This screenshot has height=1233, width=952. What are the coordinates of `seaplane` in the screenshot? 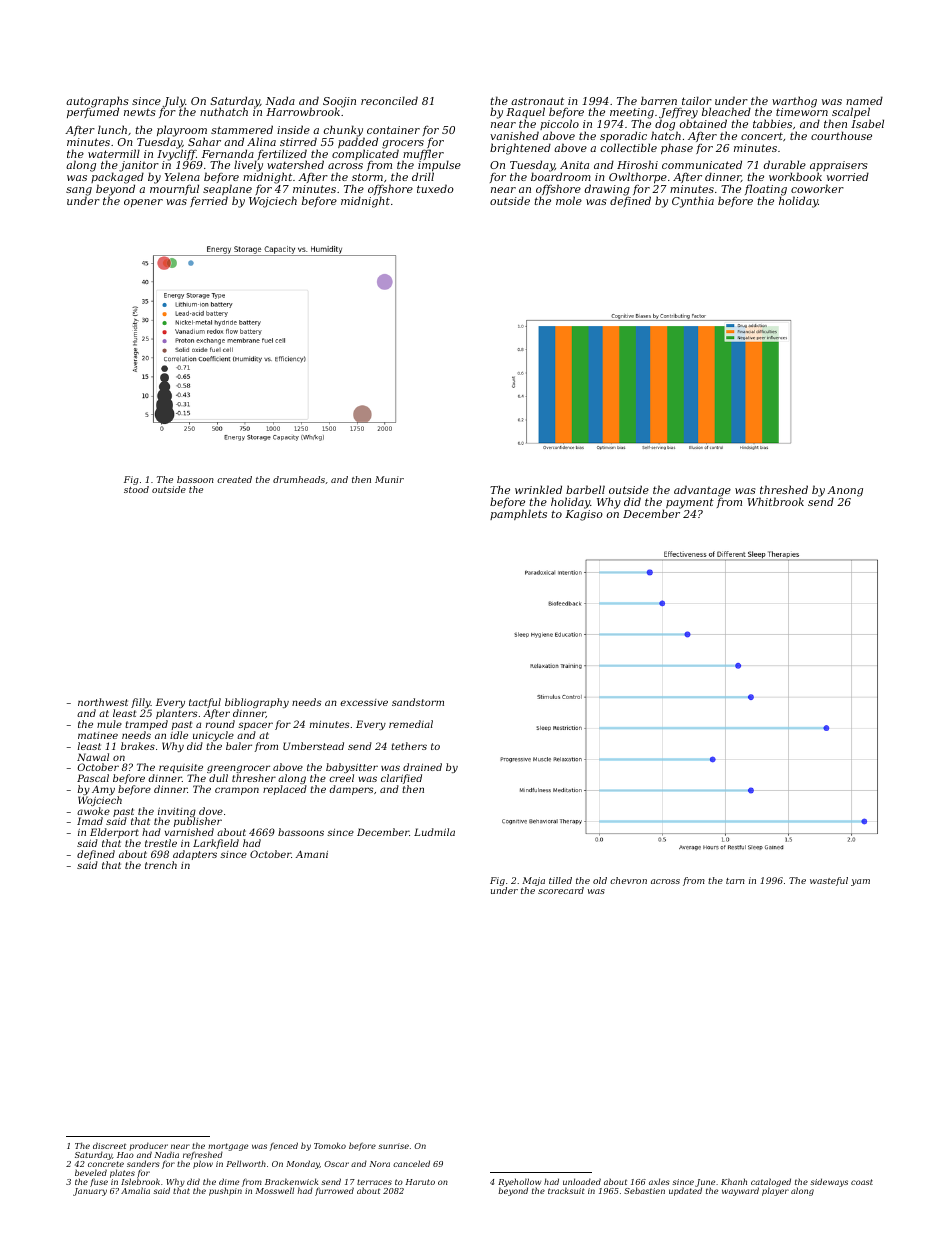 It's located at (227, 190).
